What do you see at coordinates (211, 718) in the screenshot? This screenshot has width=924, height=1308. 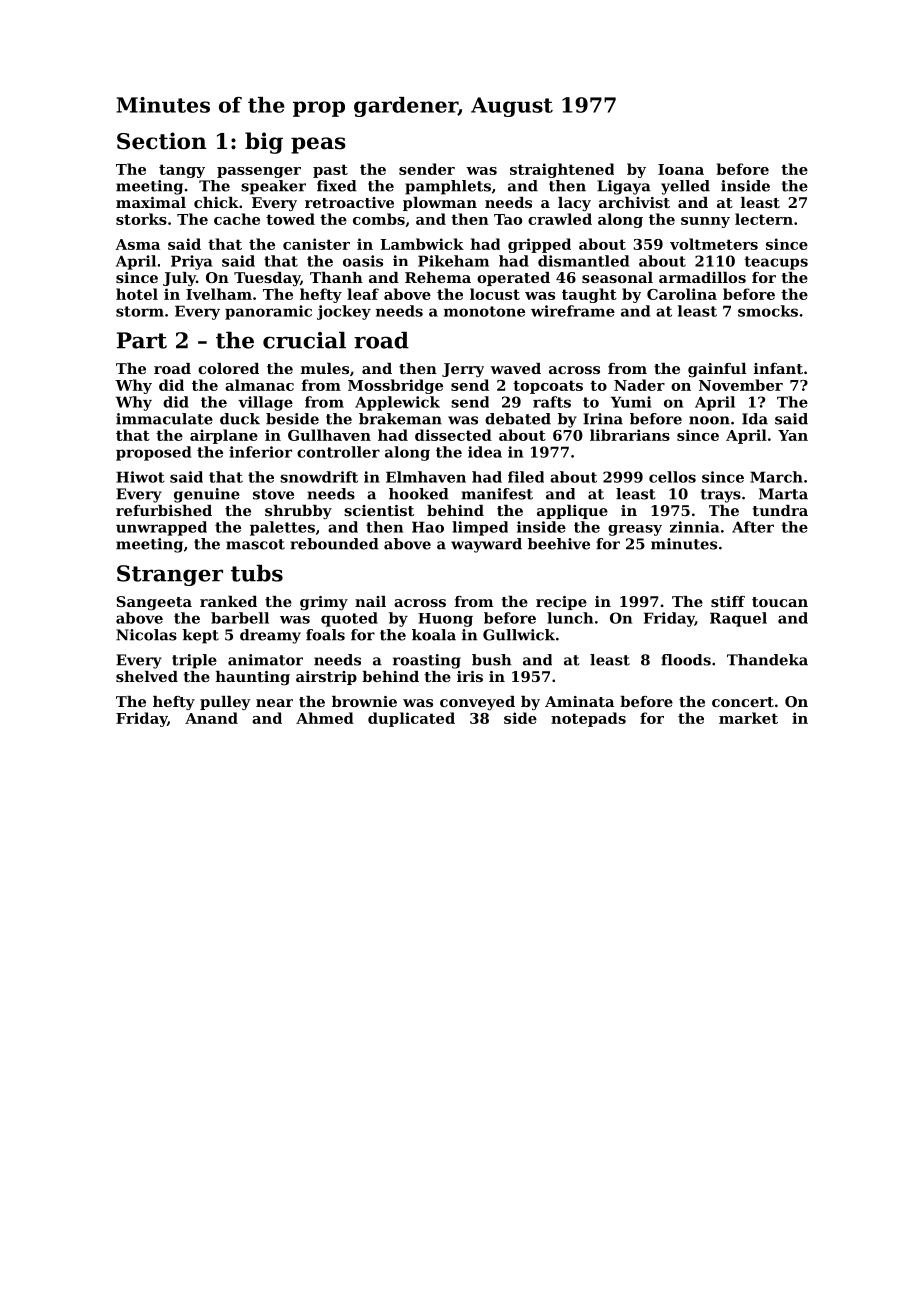 I see `Anand` at bounding box center [211, 718].
